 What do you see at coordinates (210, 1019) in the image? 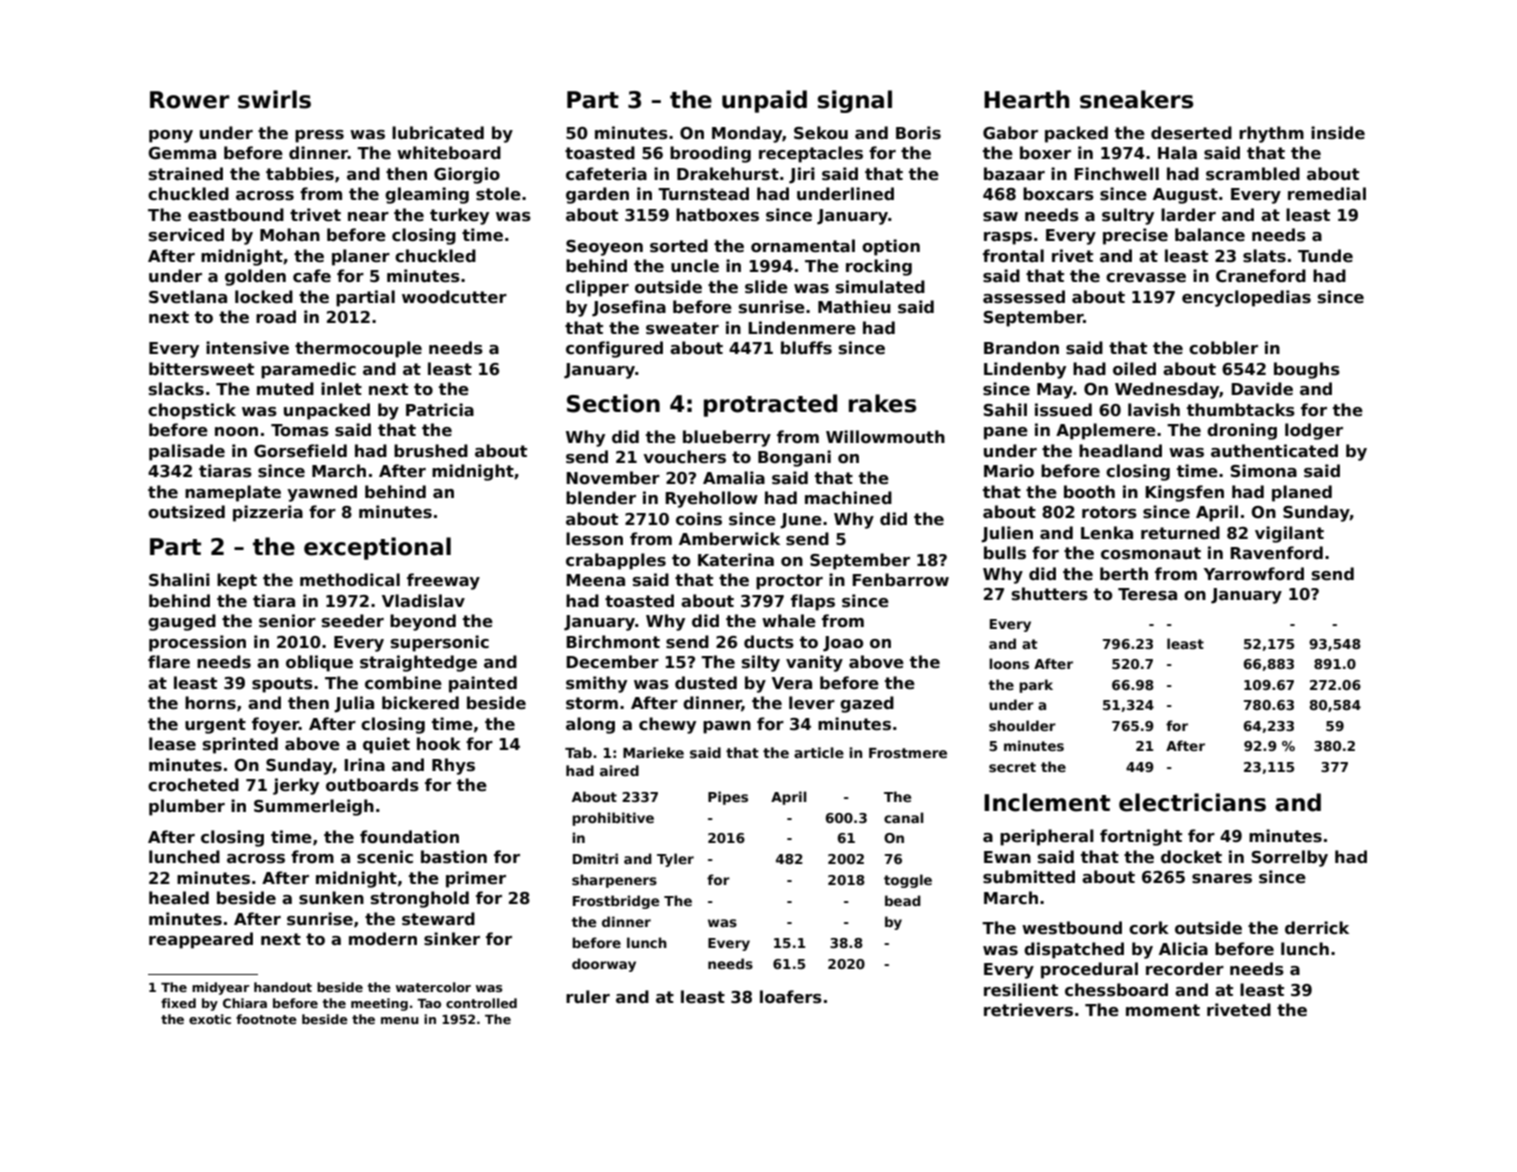
I see `exotic` at bounding box center [210, 1019].
